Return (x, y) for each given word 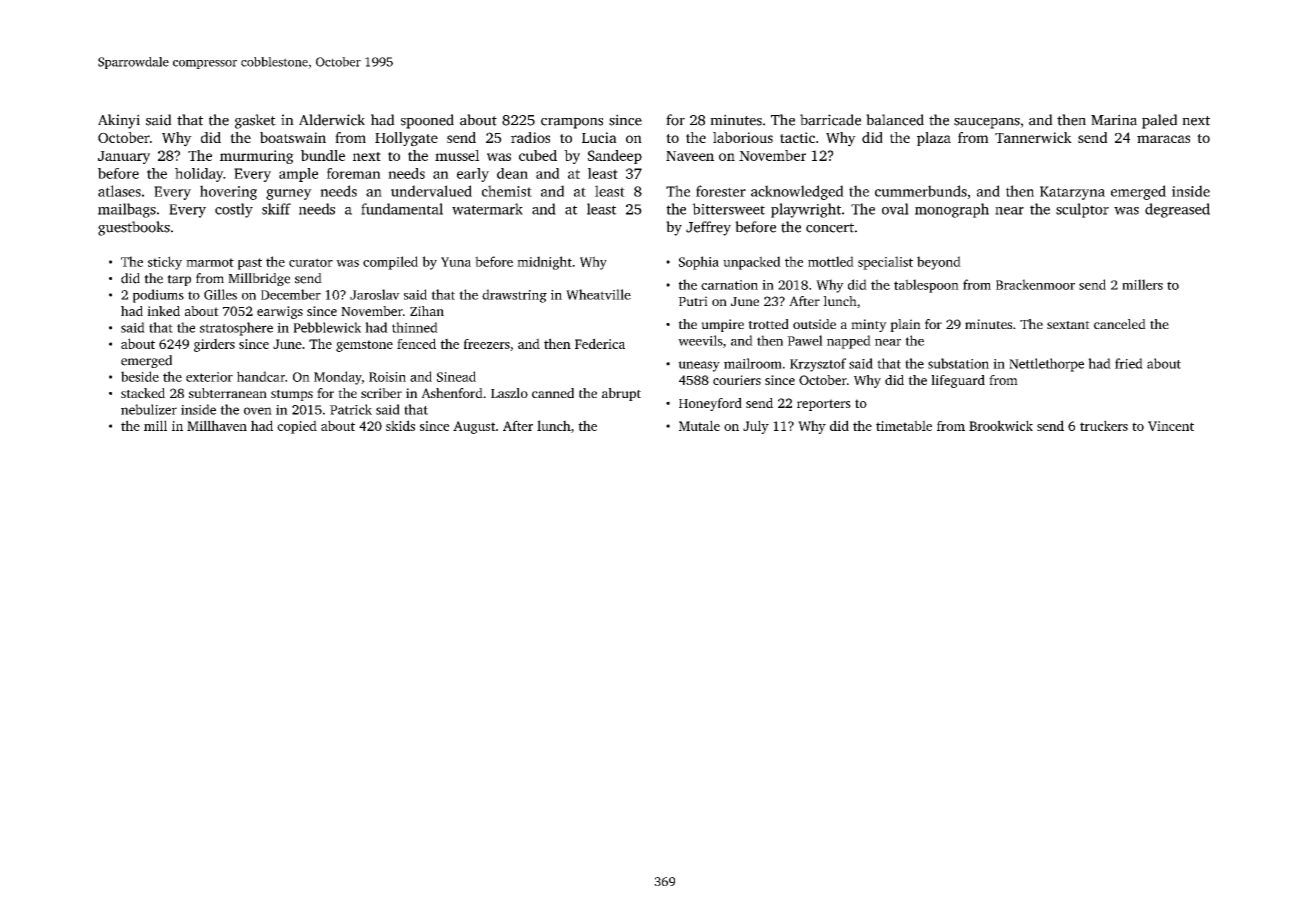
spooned (427, 121)
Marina (1114, 120)
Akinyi (119, 121)
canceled (1120, 324)
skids (400, 425)
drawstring (514, 296)
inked (163, 311)
